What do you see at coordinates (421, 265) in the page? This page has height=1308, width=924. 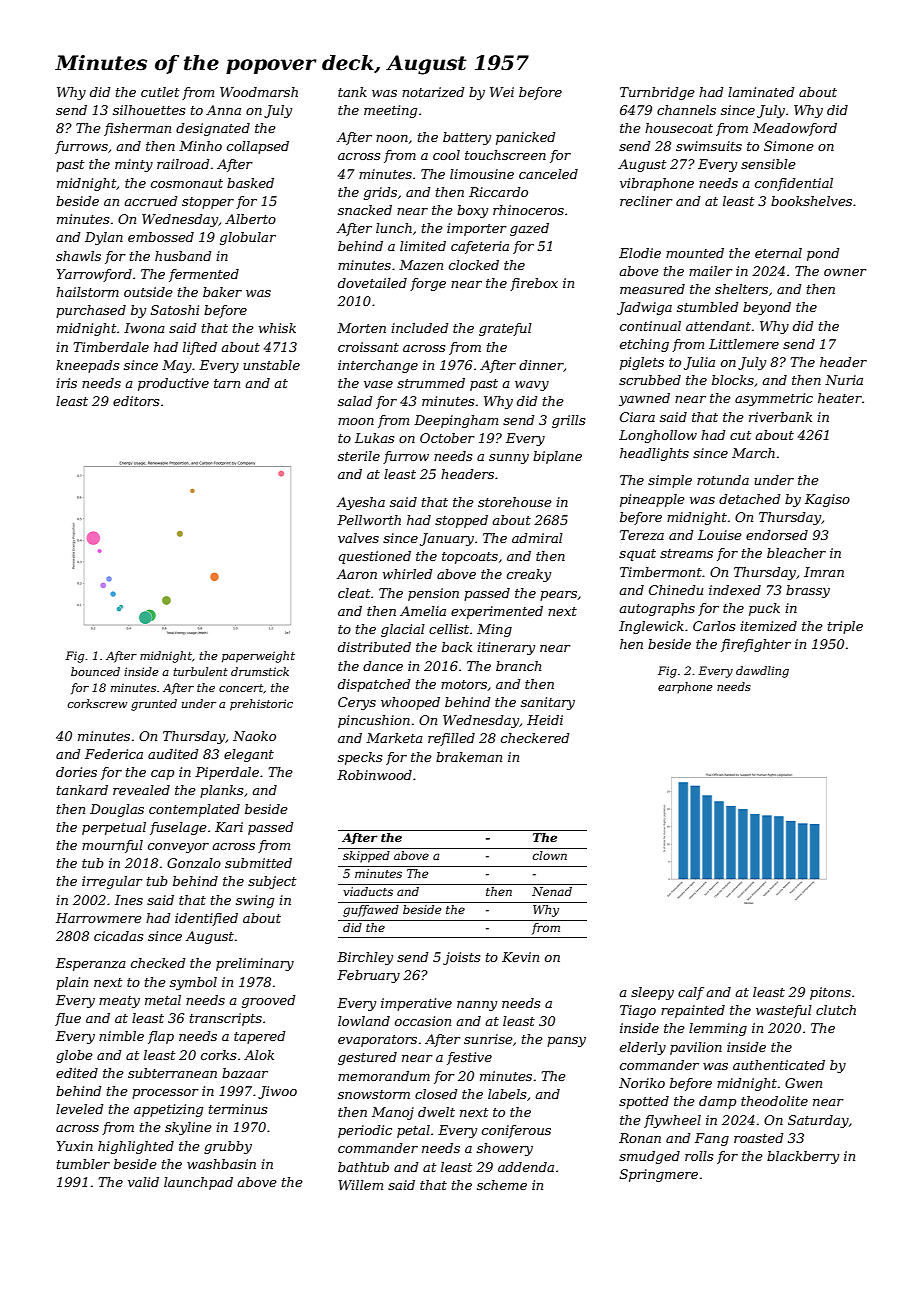 I see `Mazen` at bounding box center [421, 265].
